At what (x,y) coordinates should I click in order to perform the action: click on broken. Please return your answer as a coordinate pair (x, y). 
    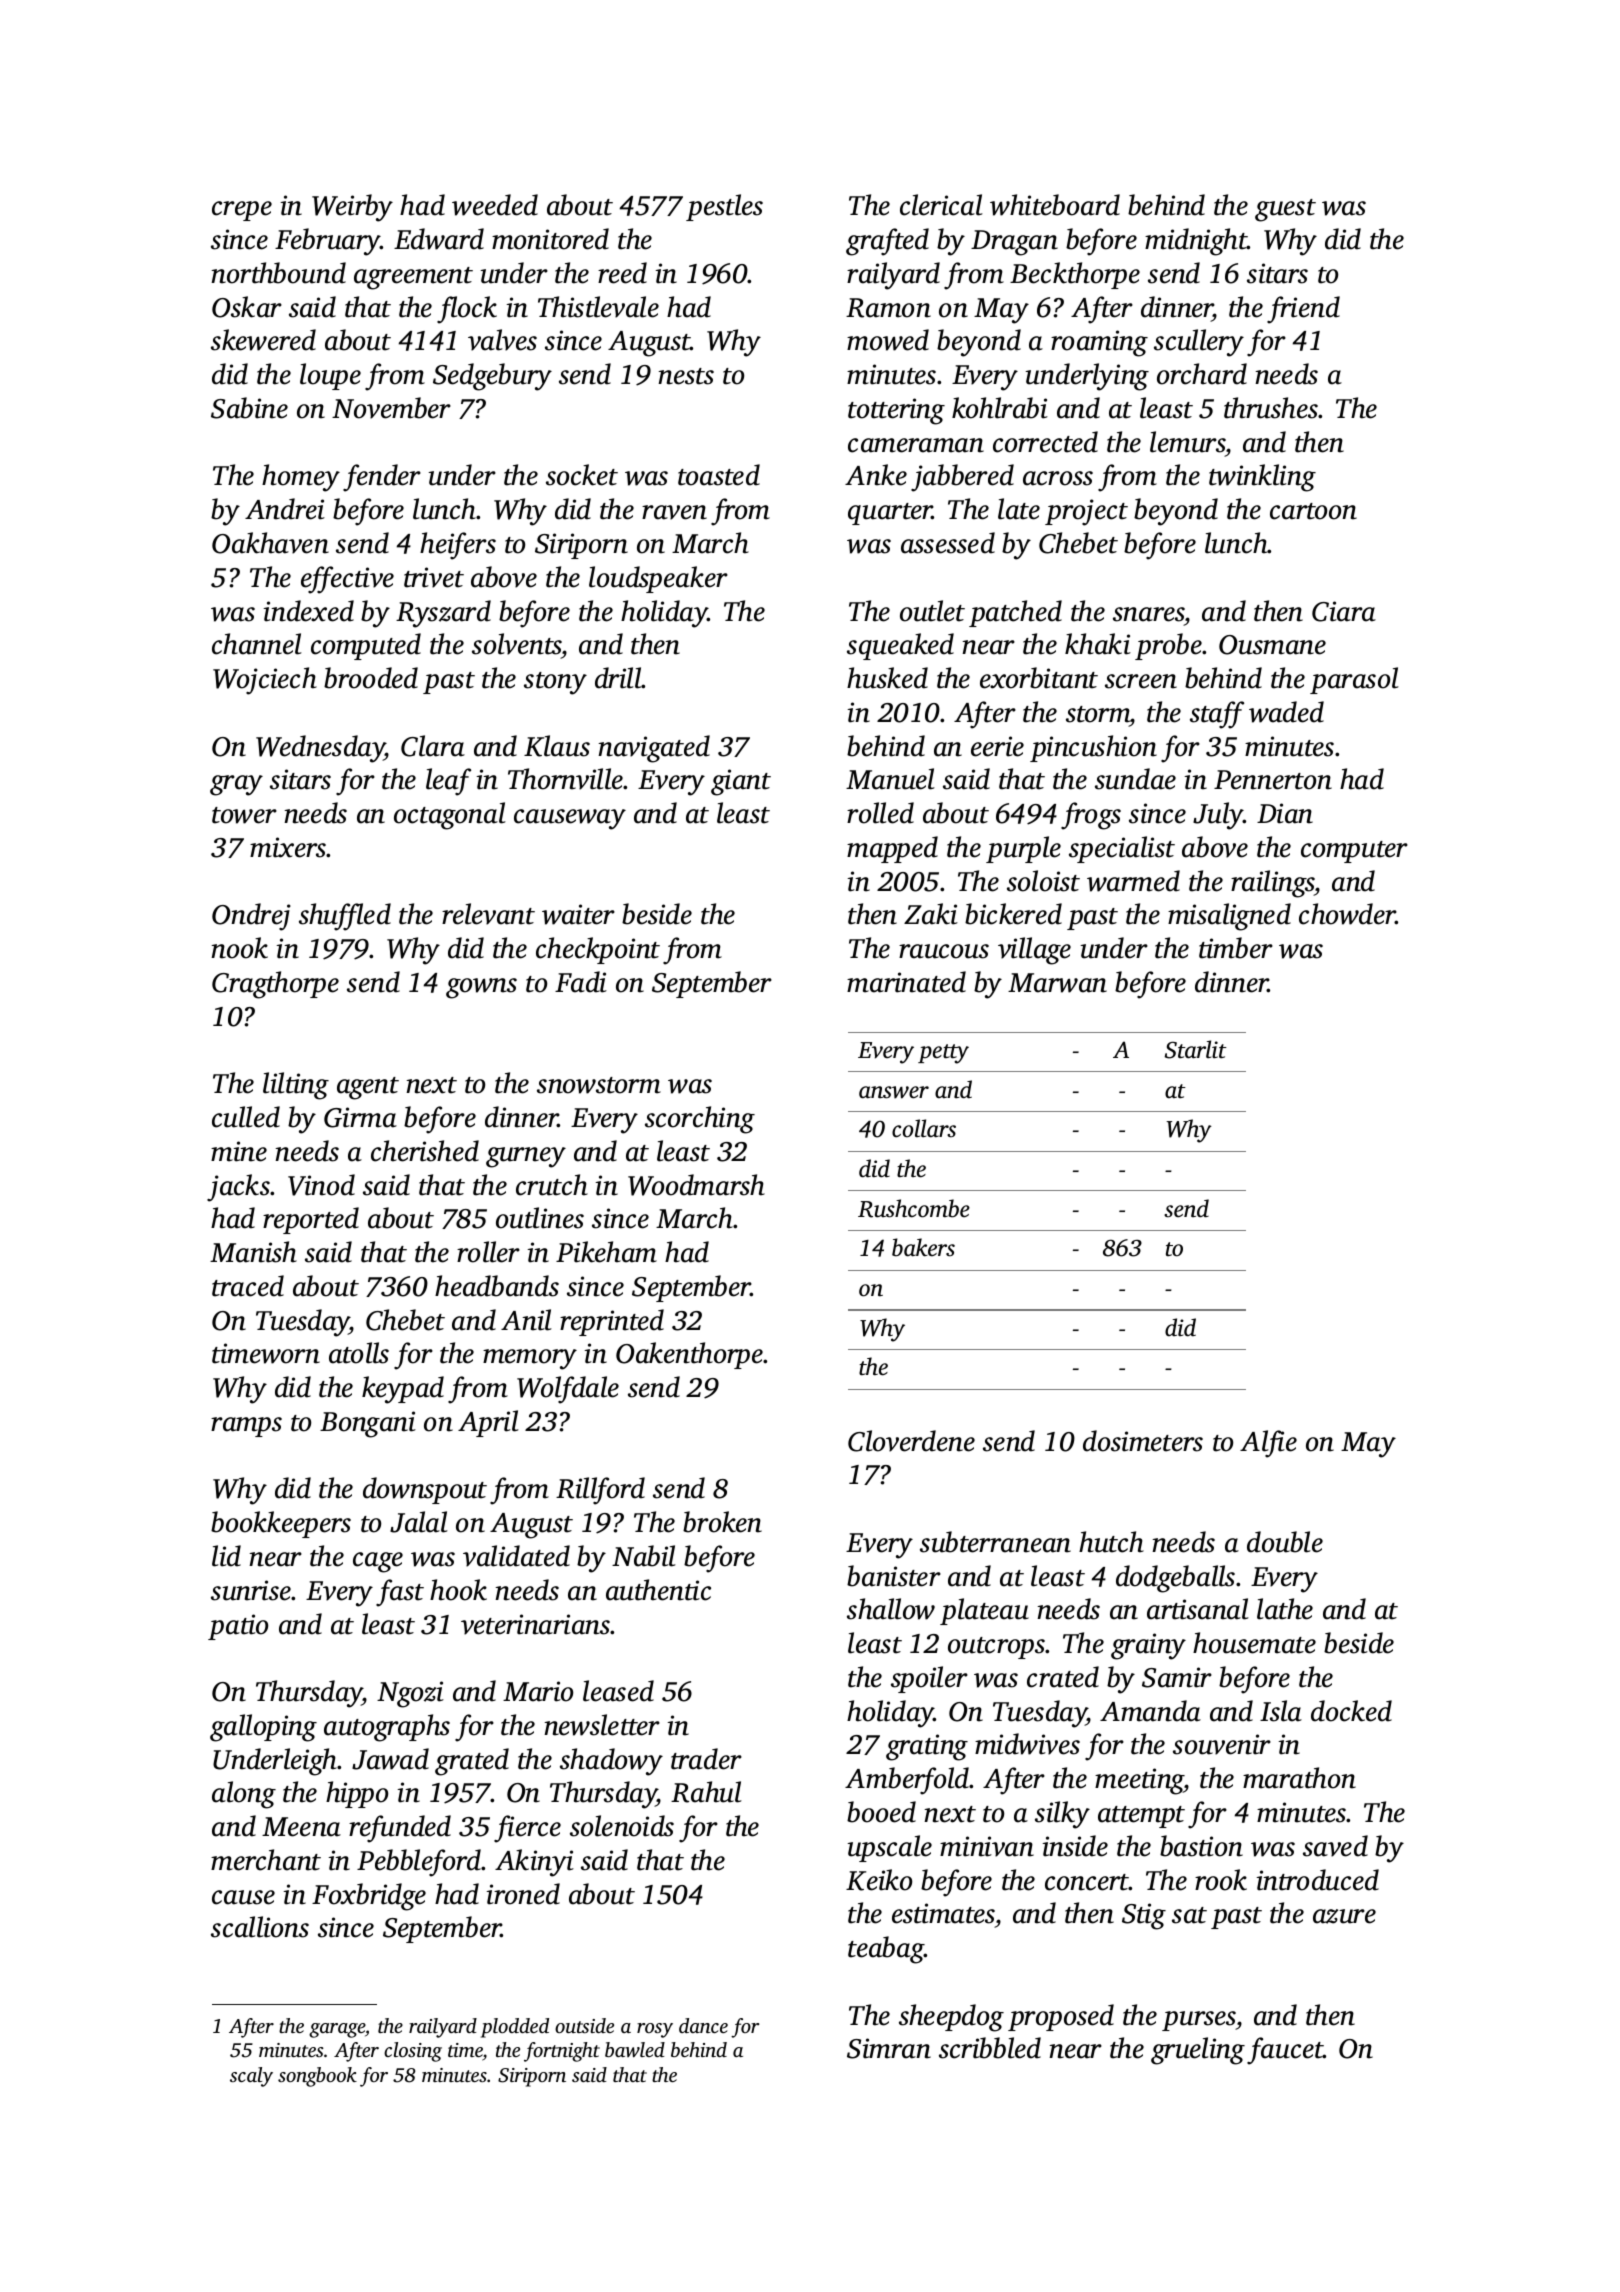
    Looking at the image, I should click on (722, 1522).
